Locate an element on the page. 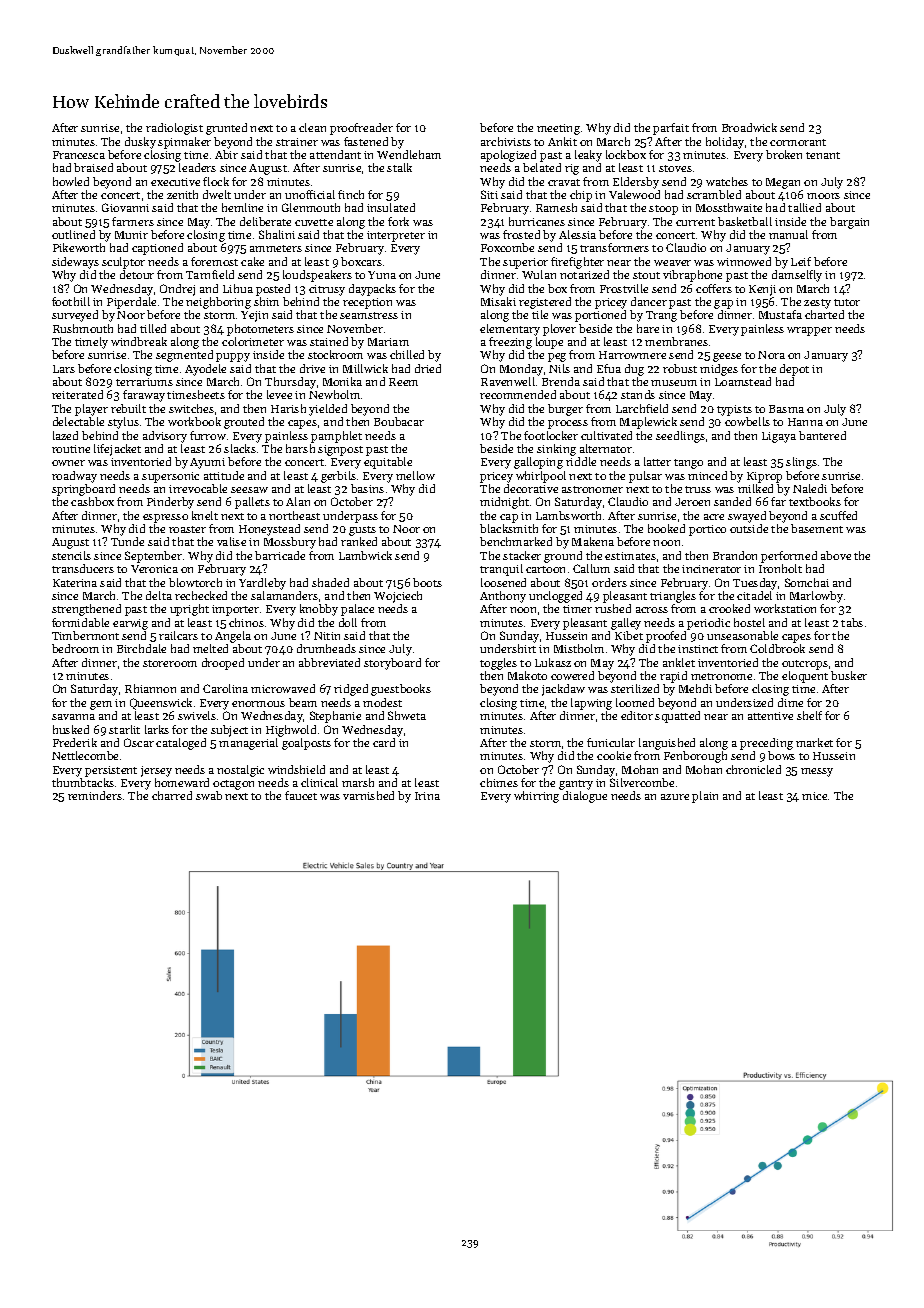  swab is located at coordinates (209, 795).
